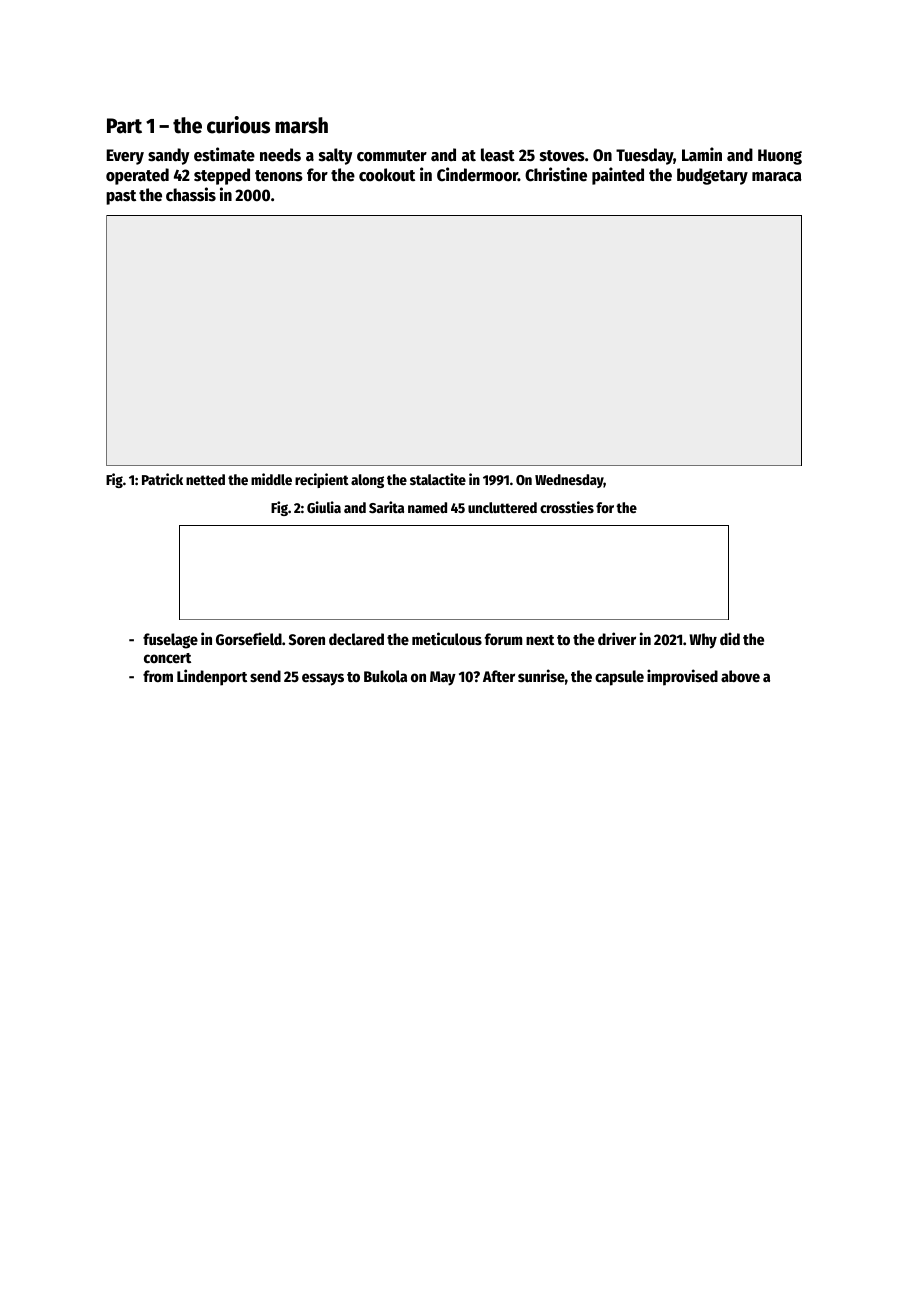 The width and height of the page is (908, 1316). Describe the element at coordinates (499, 676) in the page. I see `After` at that location.
